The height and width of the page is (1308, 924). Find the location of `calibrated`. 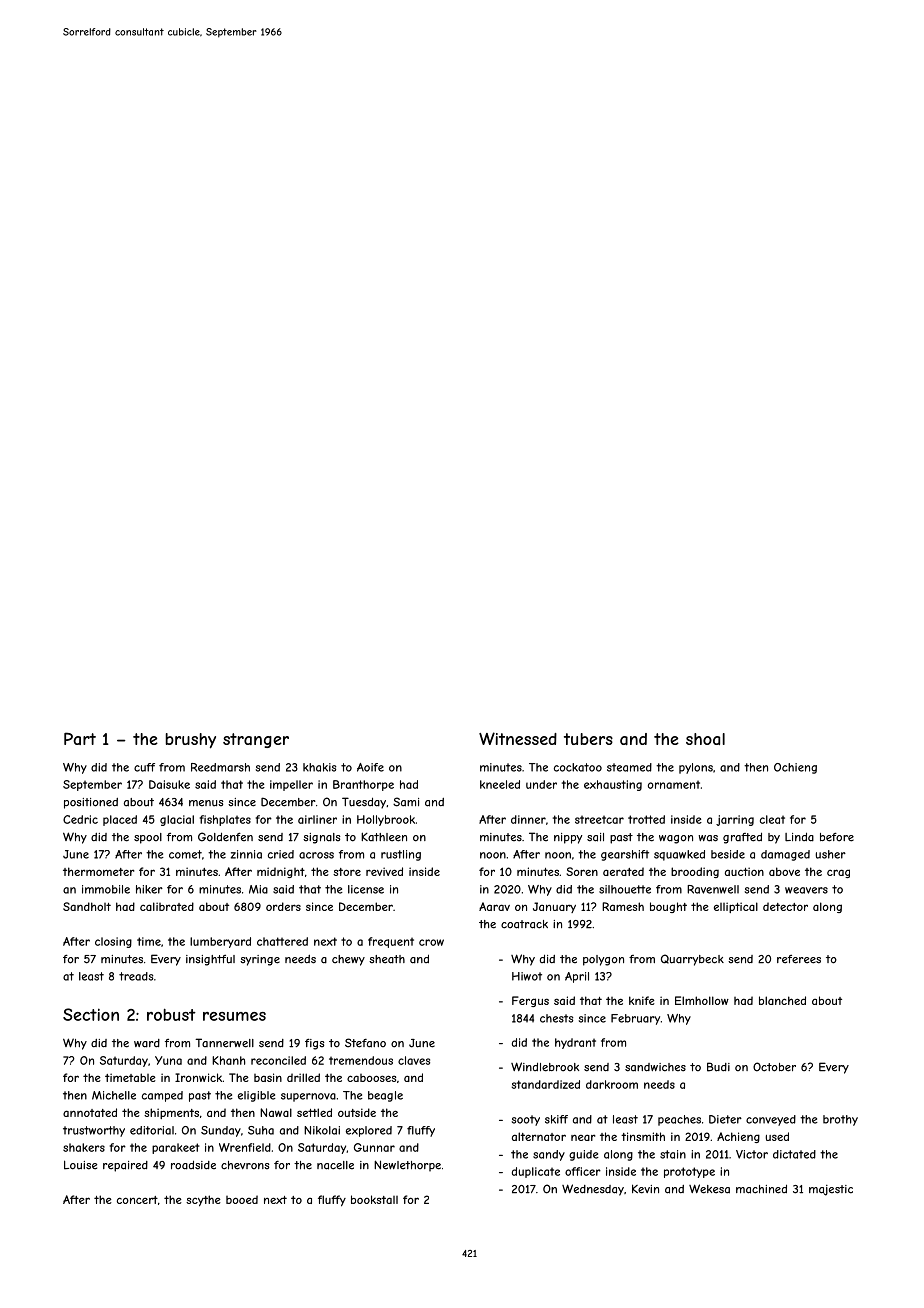

calibrated is located at coordinates (167, 906).
